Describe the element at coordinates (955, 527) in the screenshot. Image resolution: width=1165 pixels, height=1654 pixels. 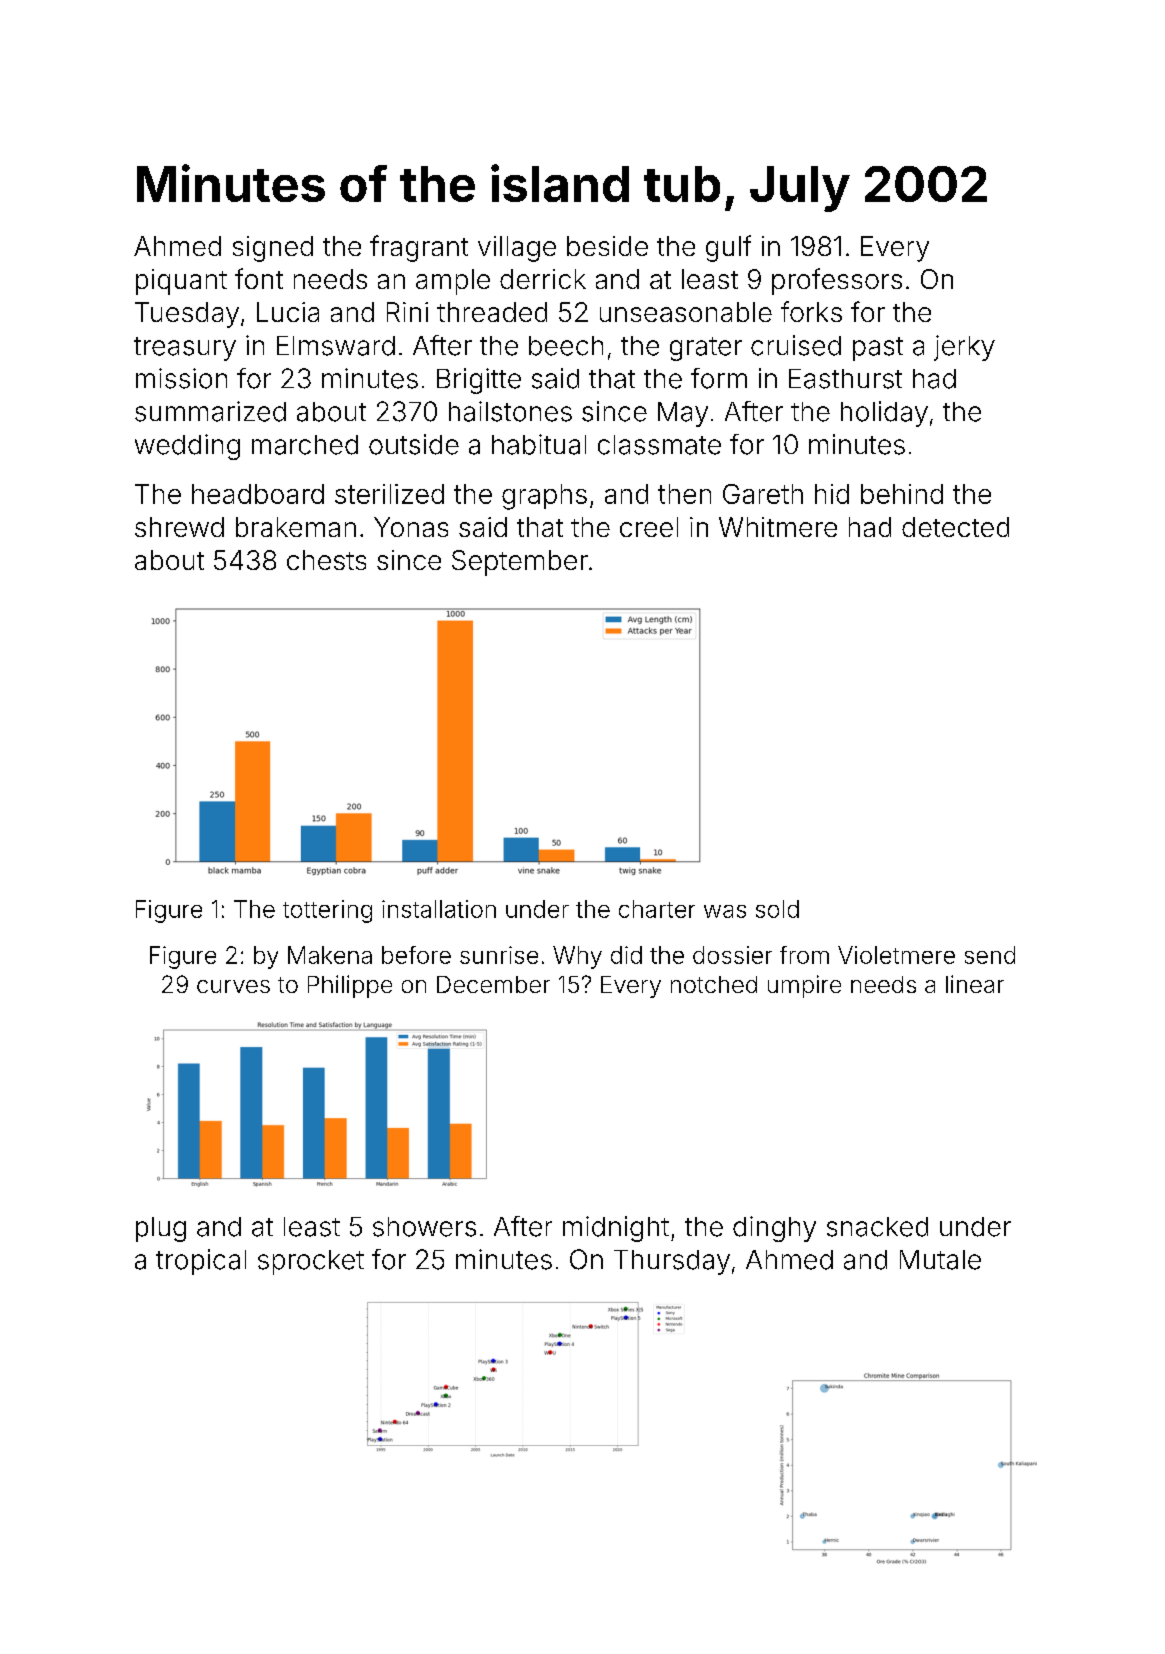
I see `detected` at that location.
